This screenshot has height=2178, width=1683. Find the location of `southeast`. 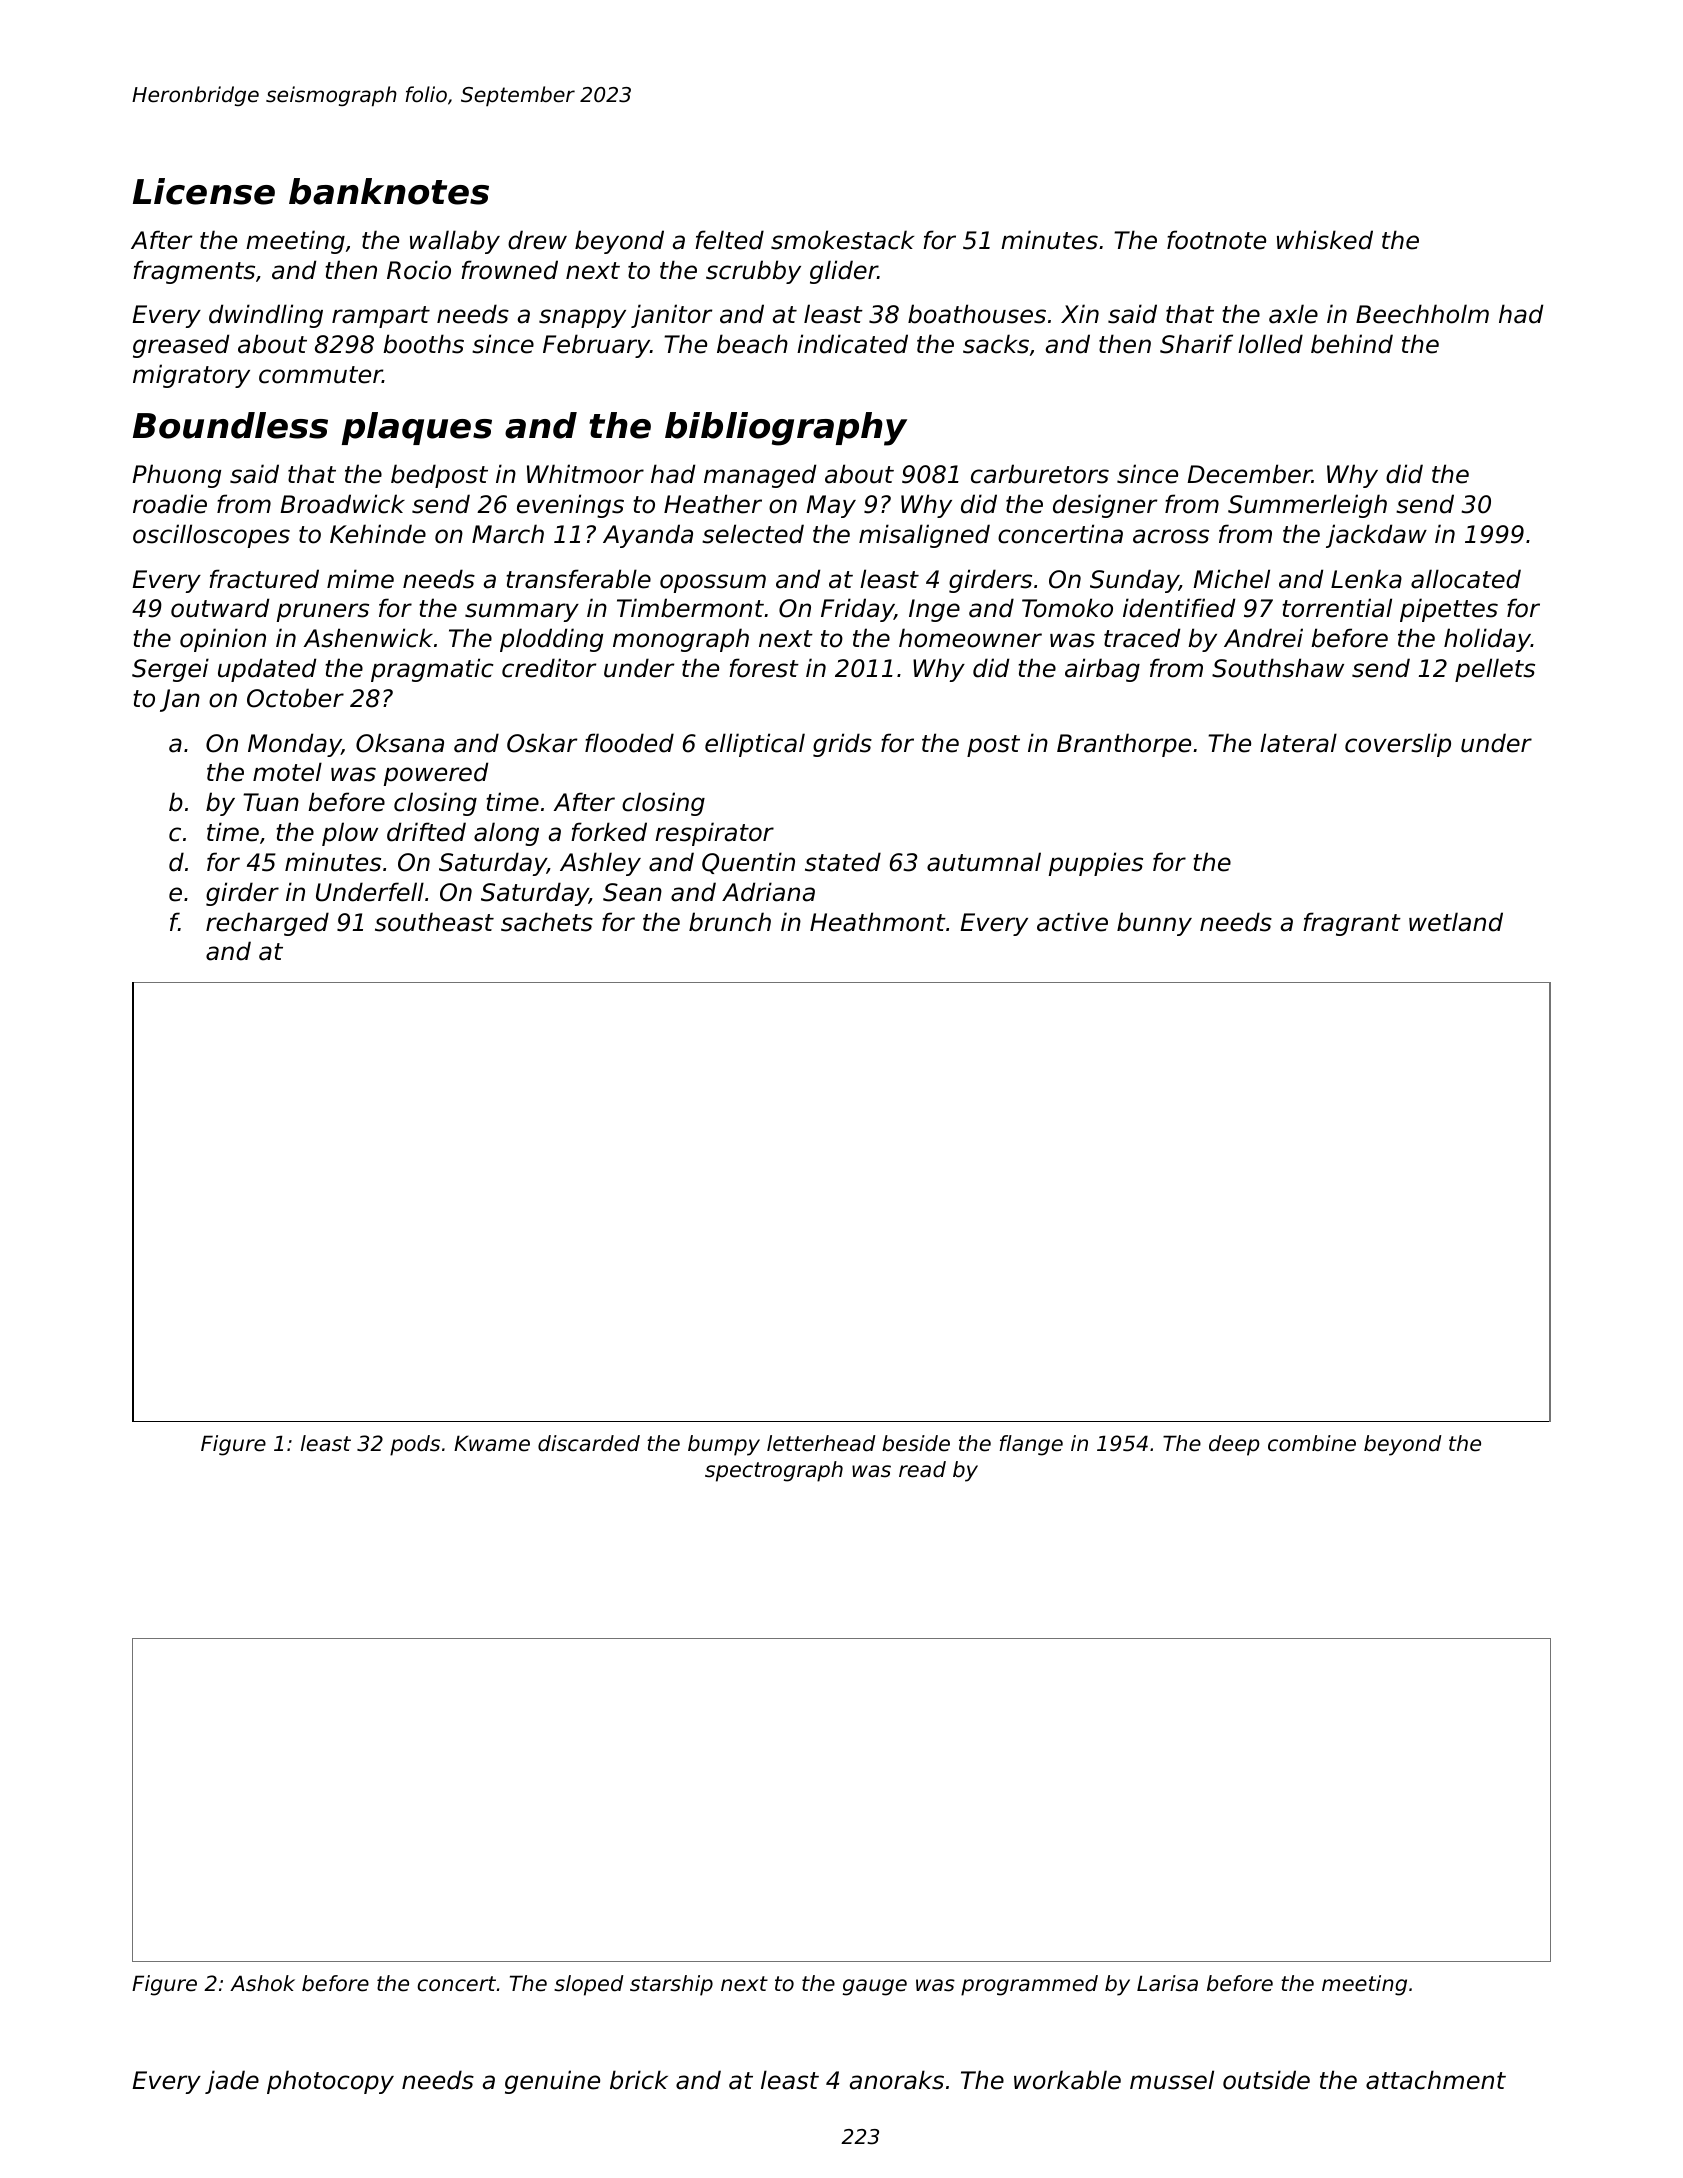

southeast is located at coordinates (434, 922).
